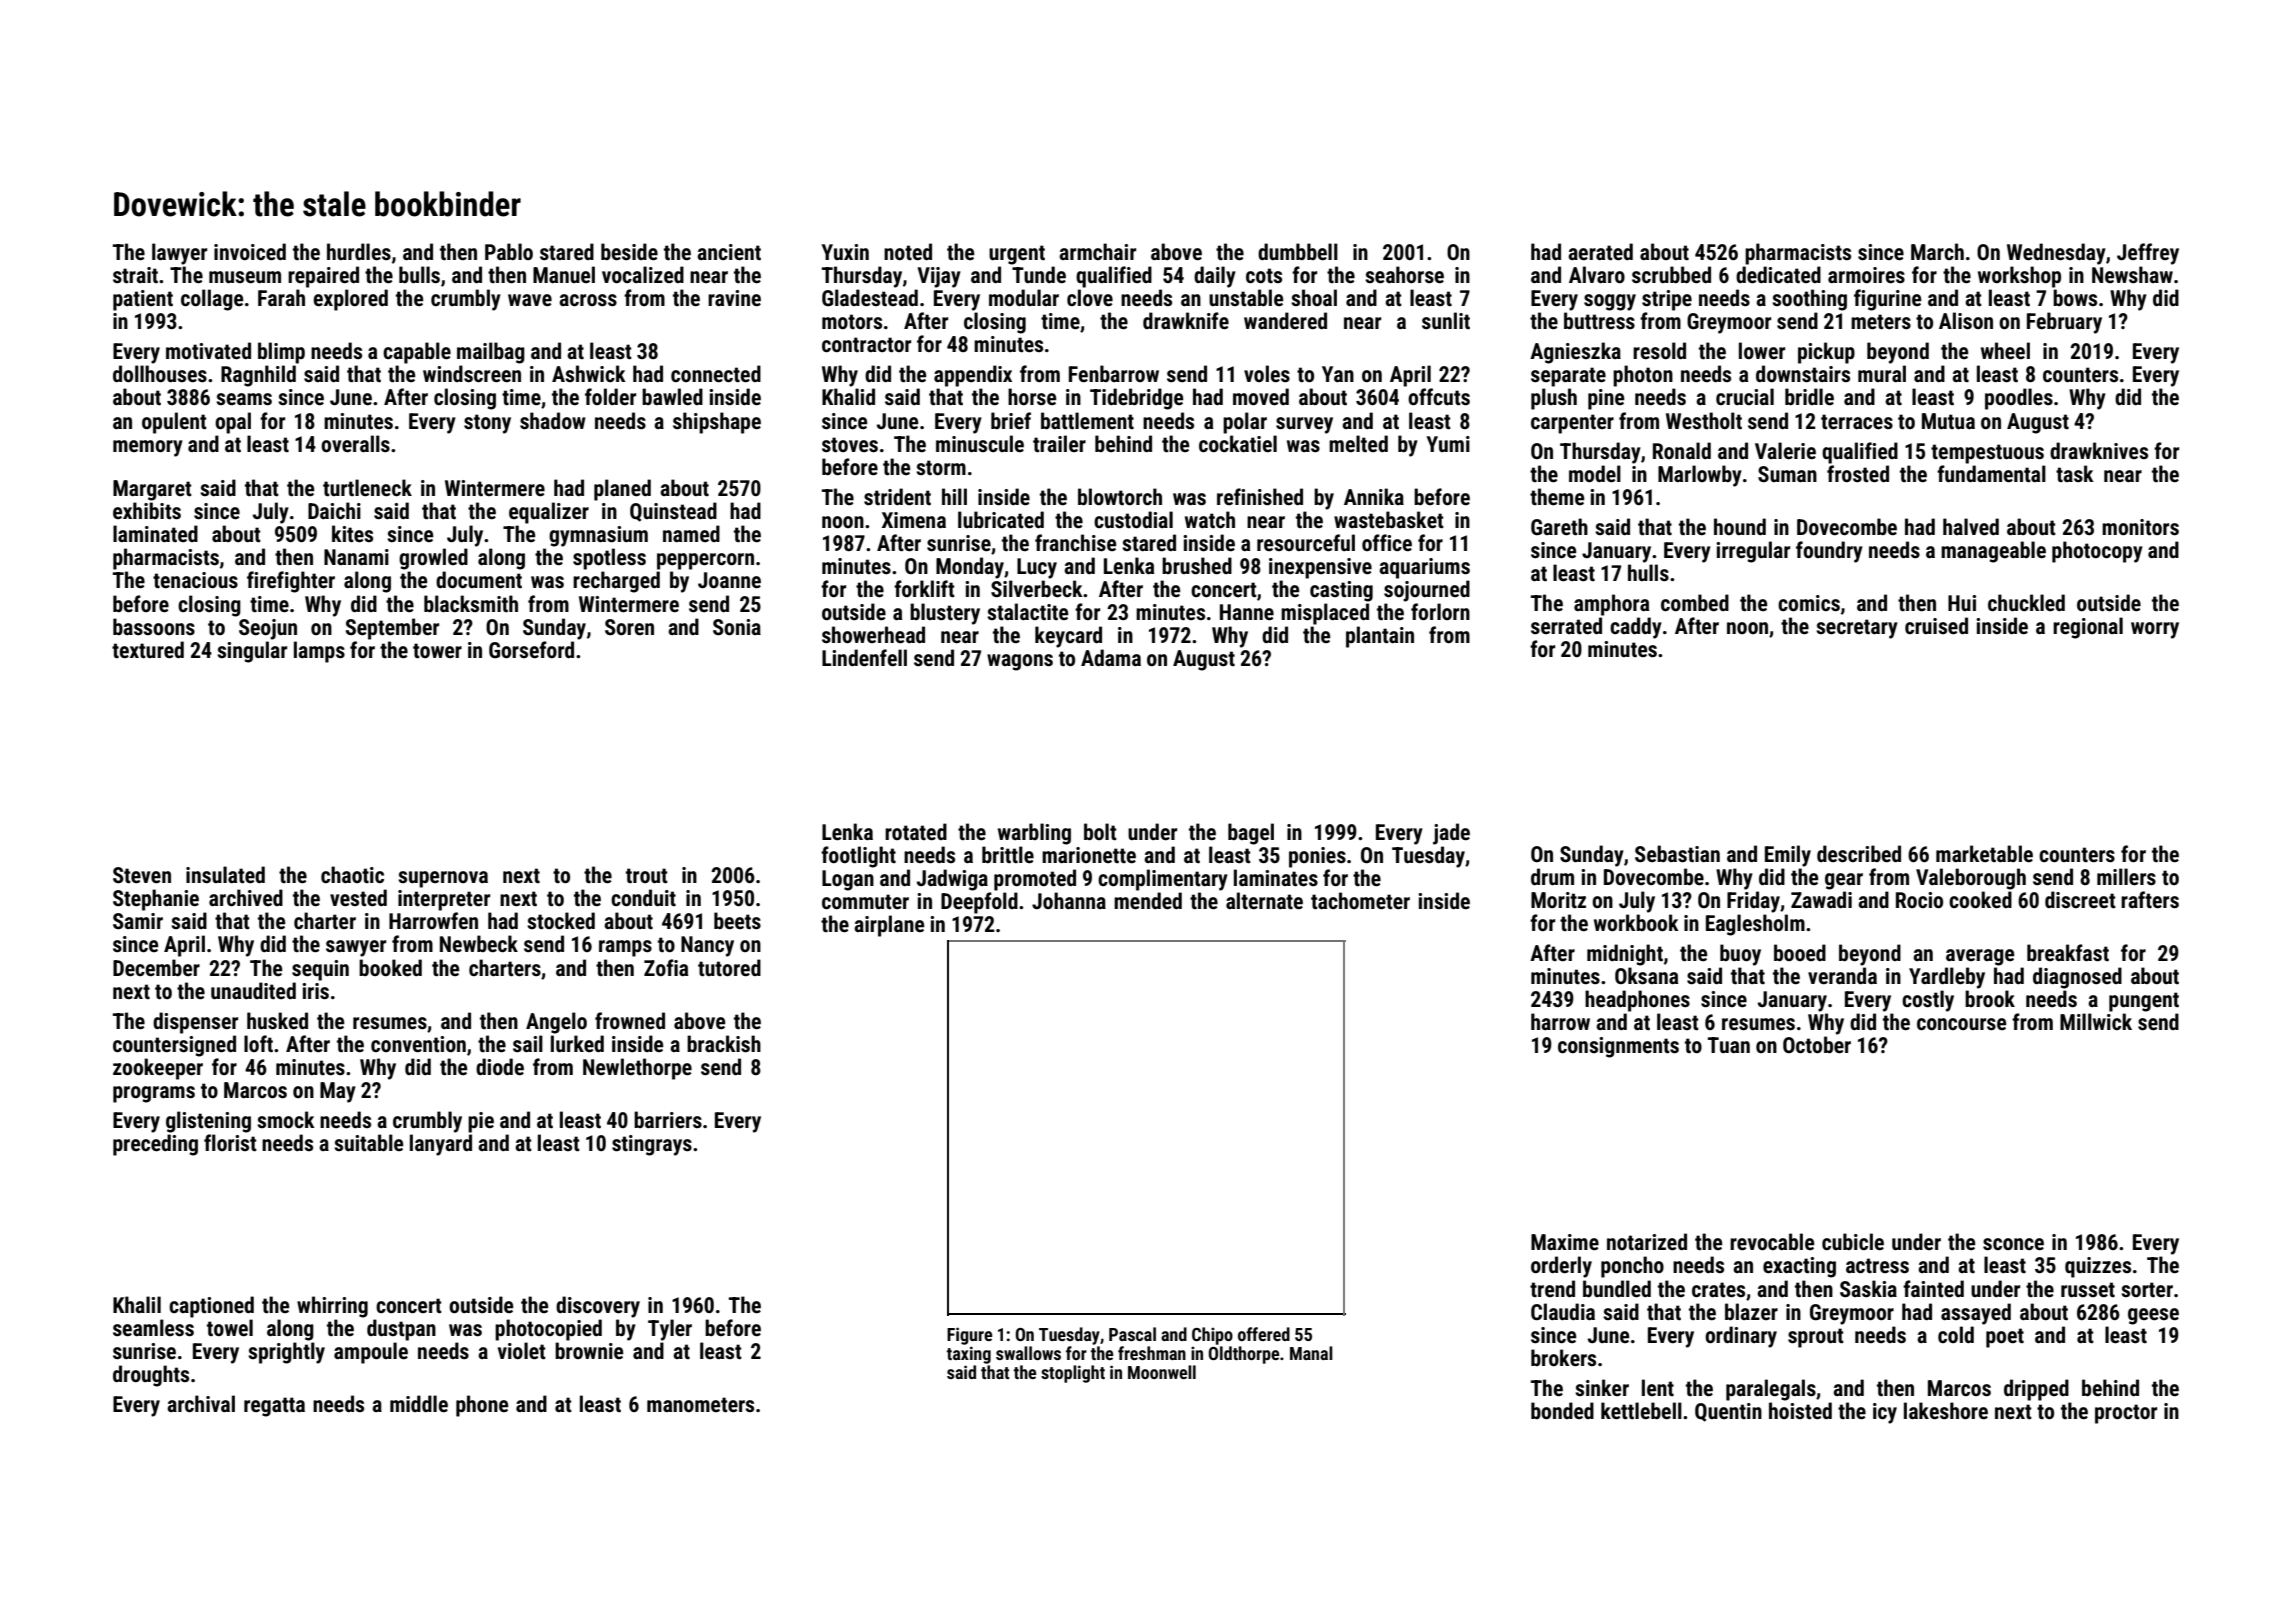 The width and height of the document is (2292, 1620). Describe the element at coordinates (1360, 901) in the document. I see `tachometer` at that location.
